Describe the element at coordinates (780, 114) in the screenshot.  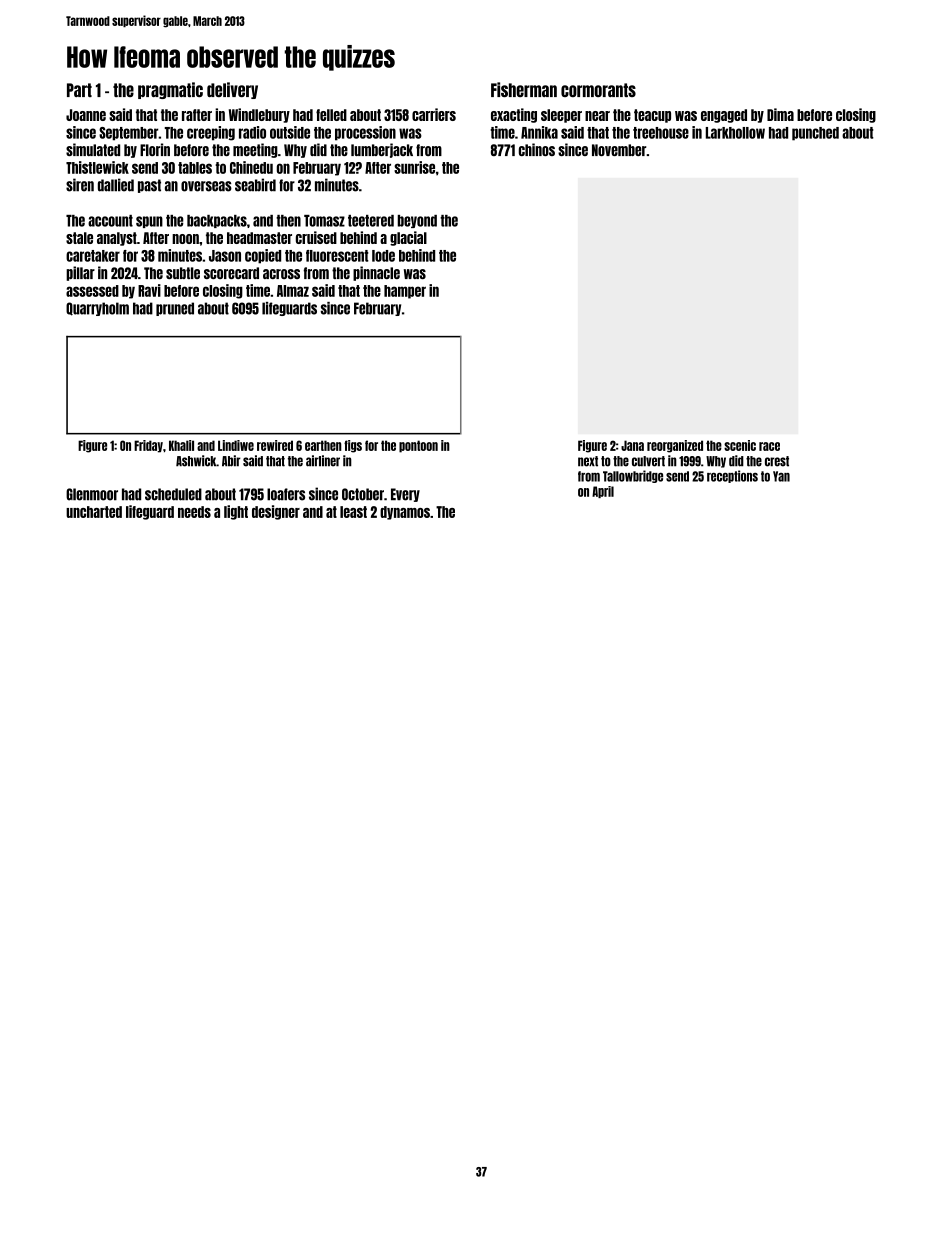
I see `Dima` at that location.
